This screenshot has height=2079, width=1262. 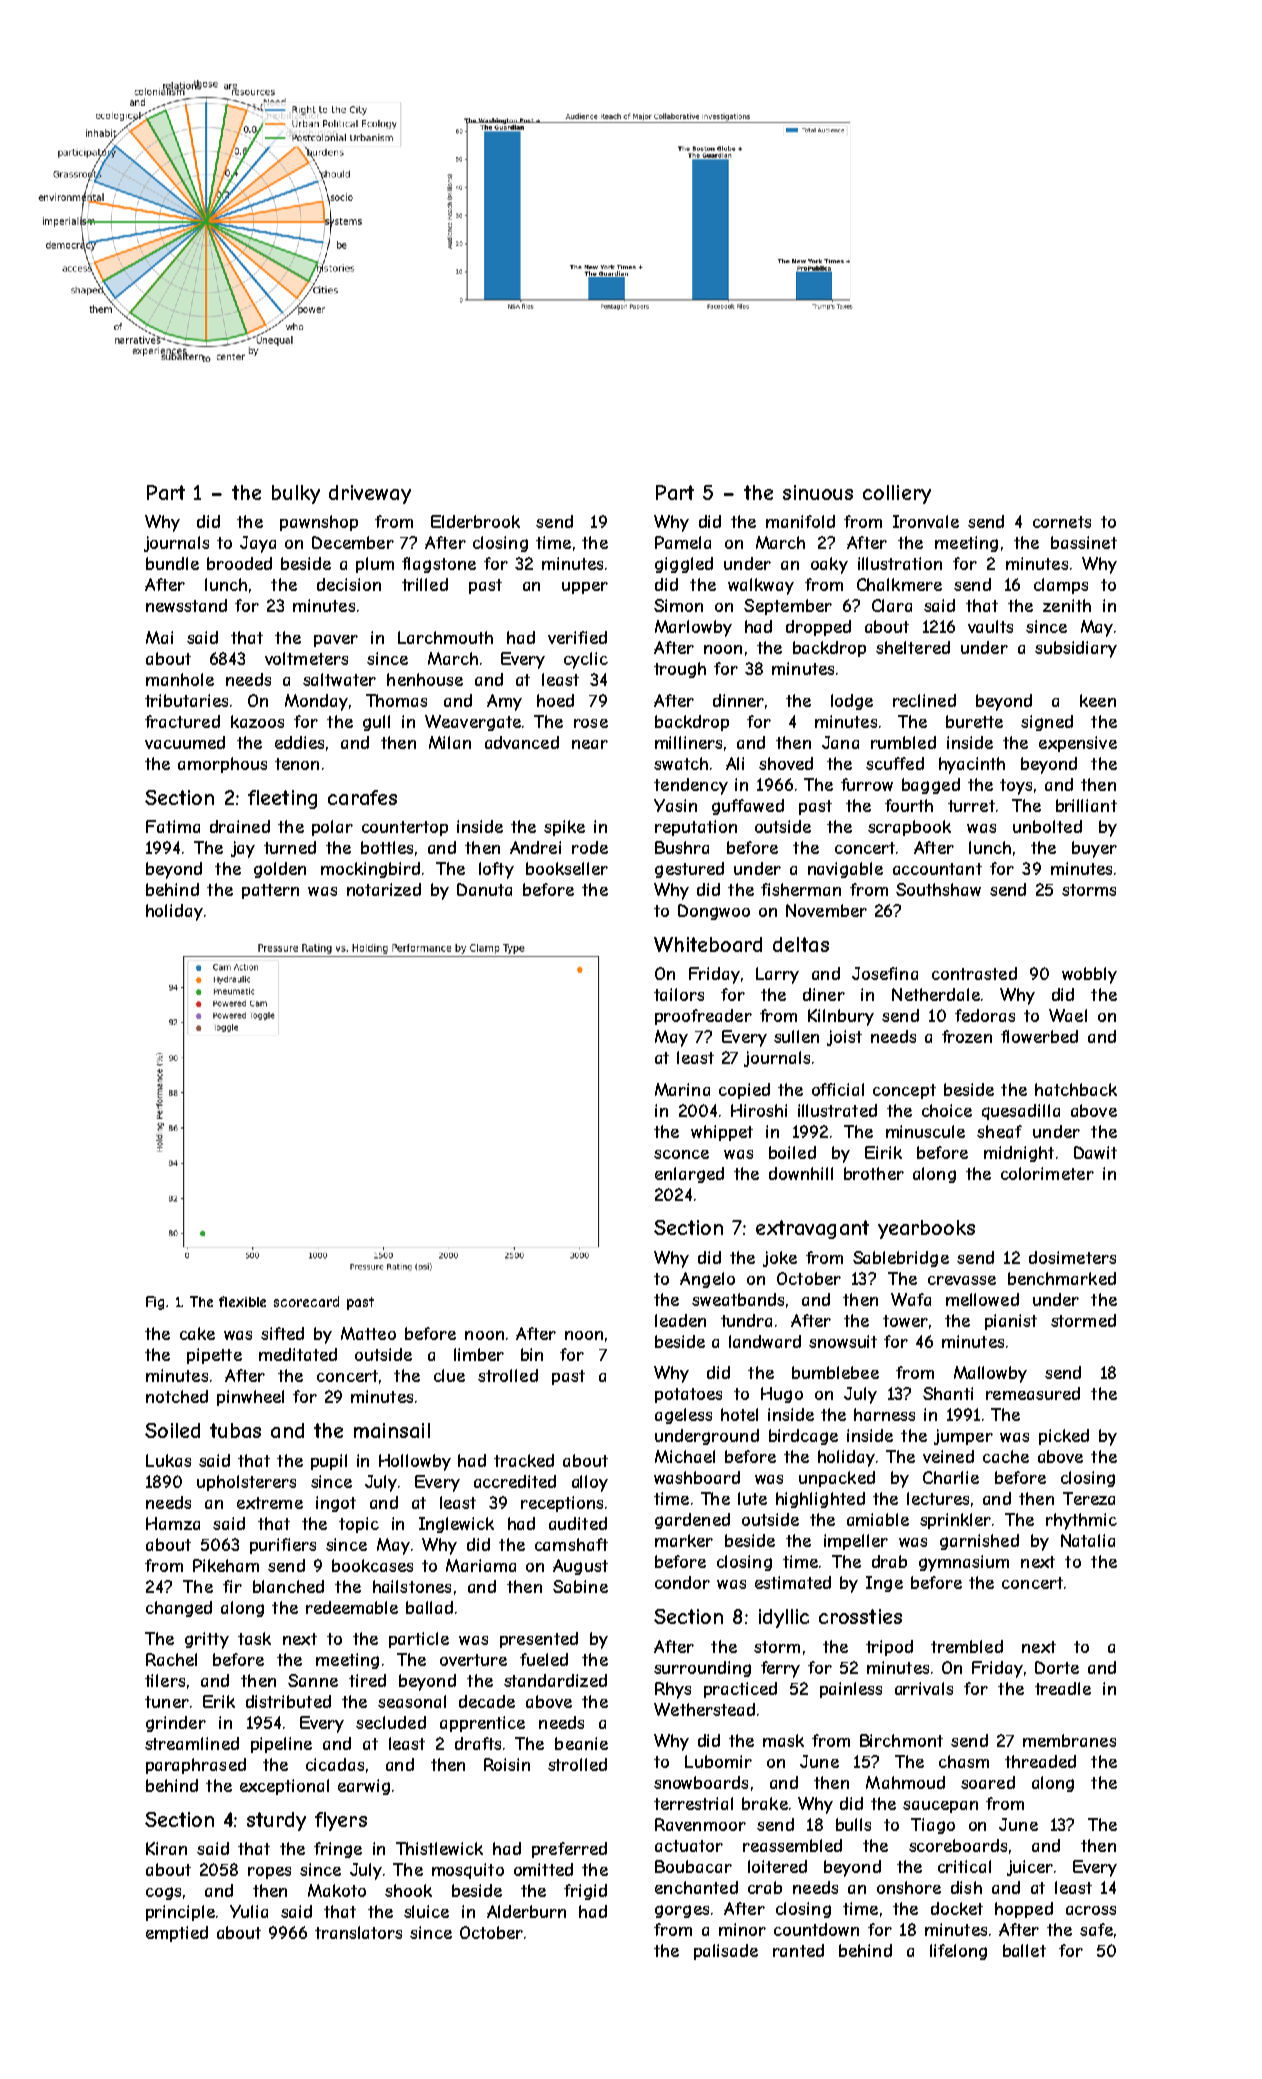 I want to click on cornets, so click(x=1062, y=522).
